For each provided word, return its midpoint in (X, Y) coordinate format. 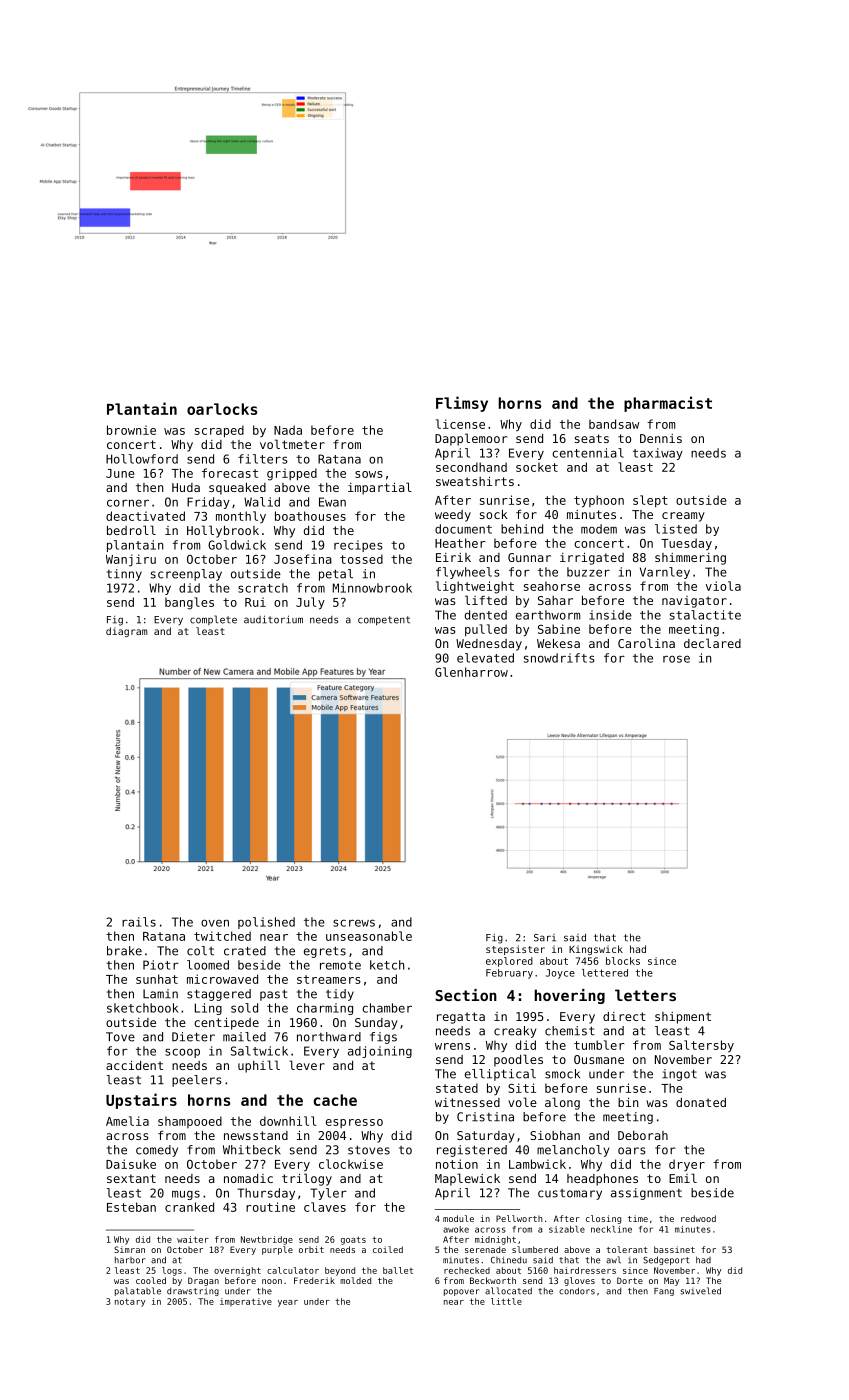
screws (354, 923)
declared (712, 643)
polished (266, 923)
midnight (495, 1240)
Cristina (485, 1117)
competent (384, 621)
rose (676, 659)
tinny (124, 575)
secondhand (471, 467)
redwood (698, 1218)
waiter (193, 1239)
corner (128, 503)
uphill (259, 1066)
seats (592, 438)
